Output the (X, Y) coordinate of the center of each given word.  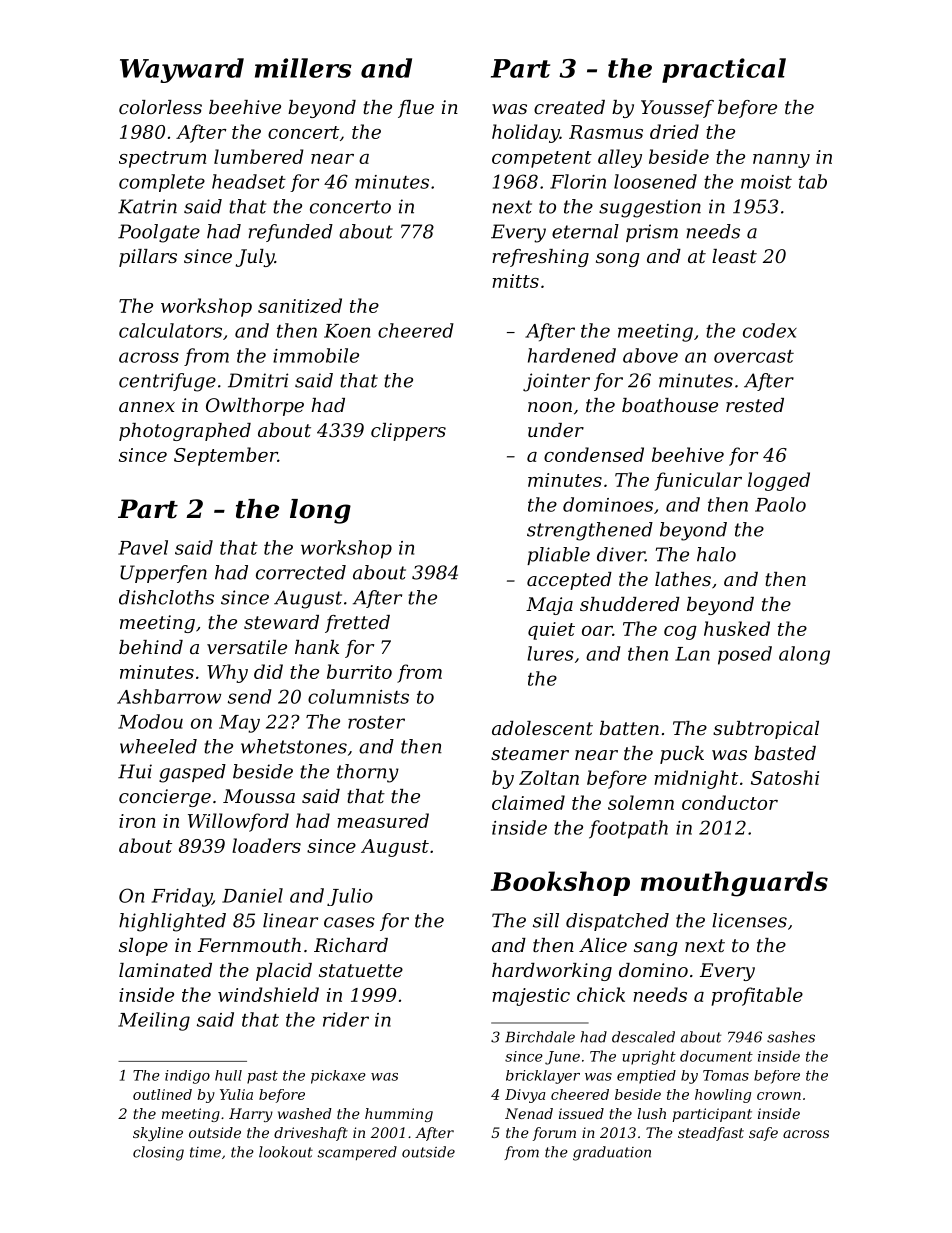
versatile (247, 647)
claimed (528, 802)
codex (770, 330)
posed (745, 655)
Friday (182, 897)
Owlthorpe (255, 407)
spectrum (162, 159)
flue (416, 109)
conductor (730, 802)
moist (766, 182)
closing (158, 1153)
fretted (357, 624)
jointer (556, 382)
